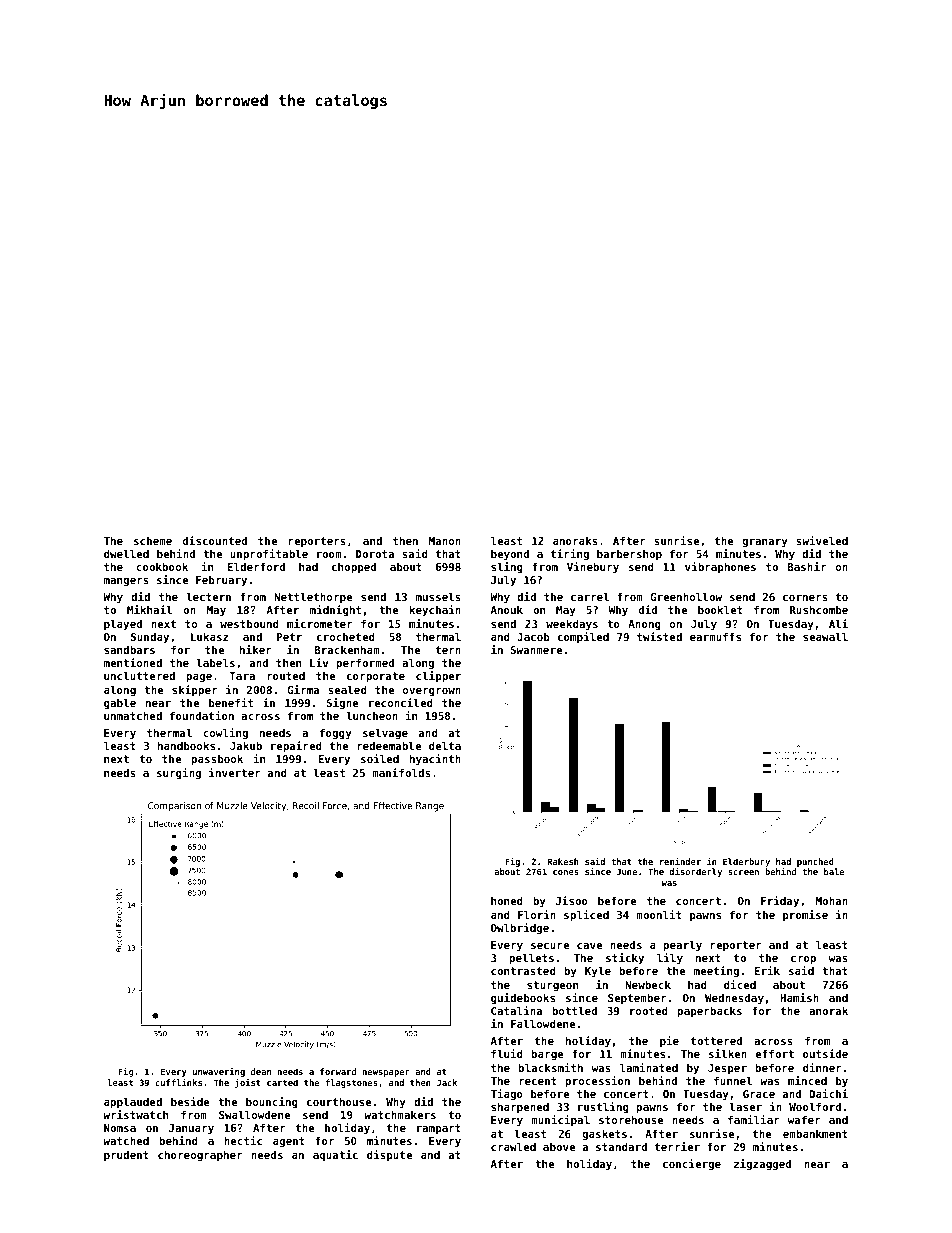  What do you see at coordinates (445, 745) in the document?
I see `delta` at bounding box center [445, 745].
